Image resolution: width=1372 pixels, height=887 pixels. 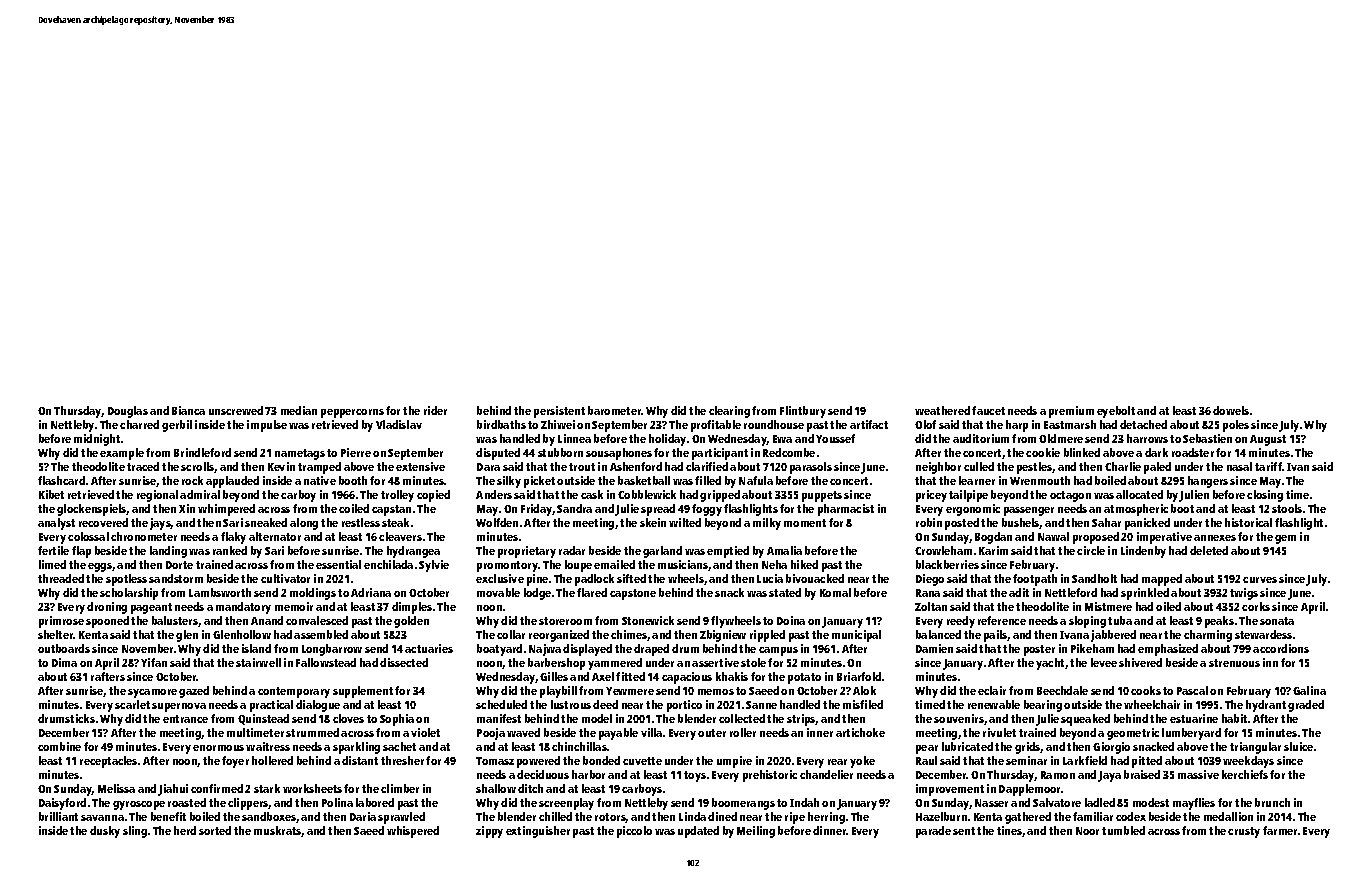 I want to click on reference, so click(x=1002, y=620).
